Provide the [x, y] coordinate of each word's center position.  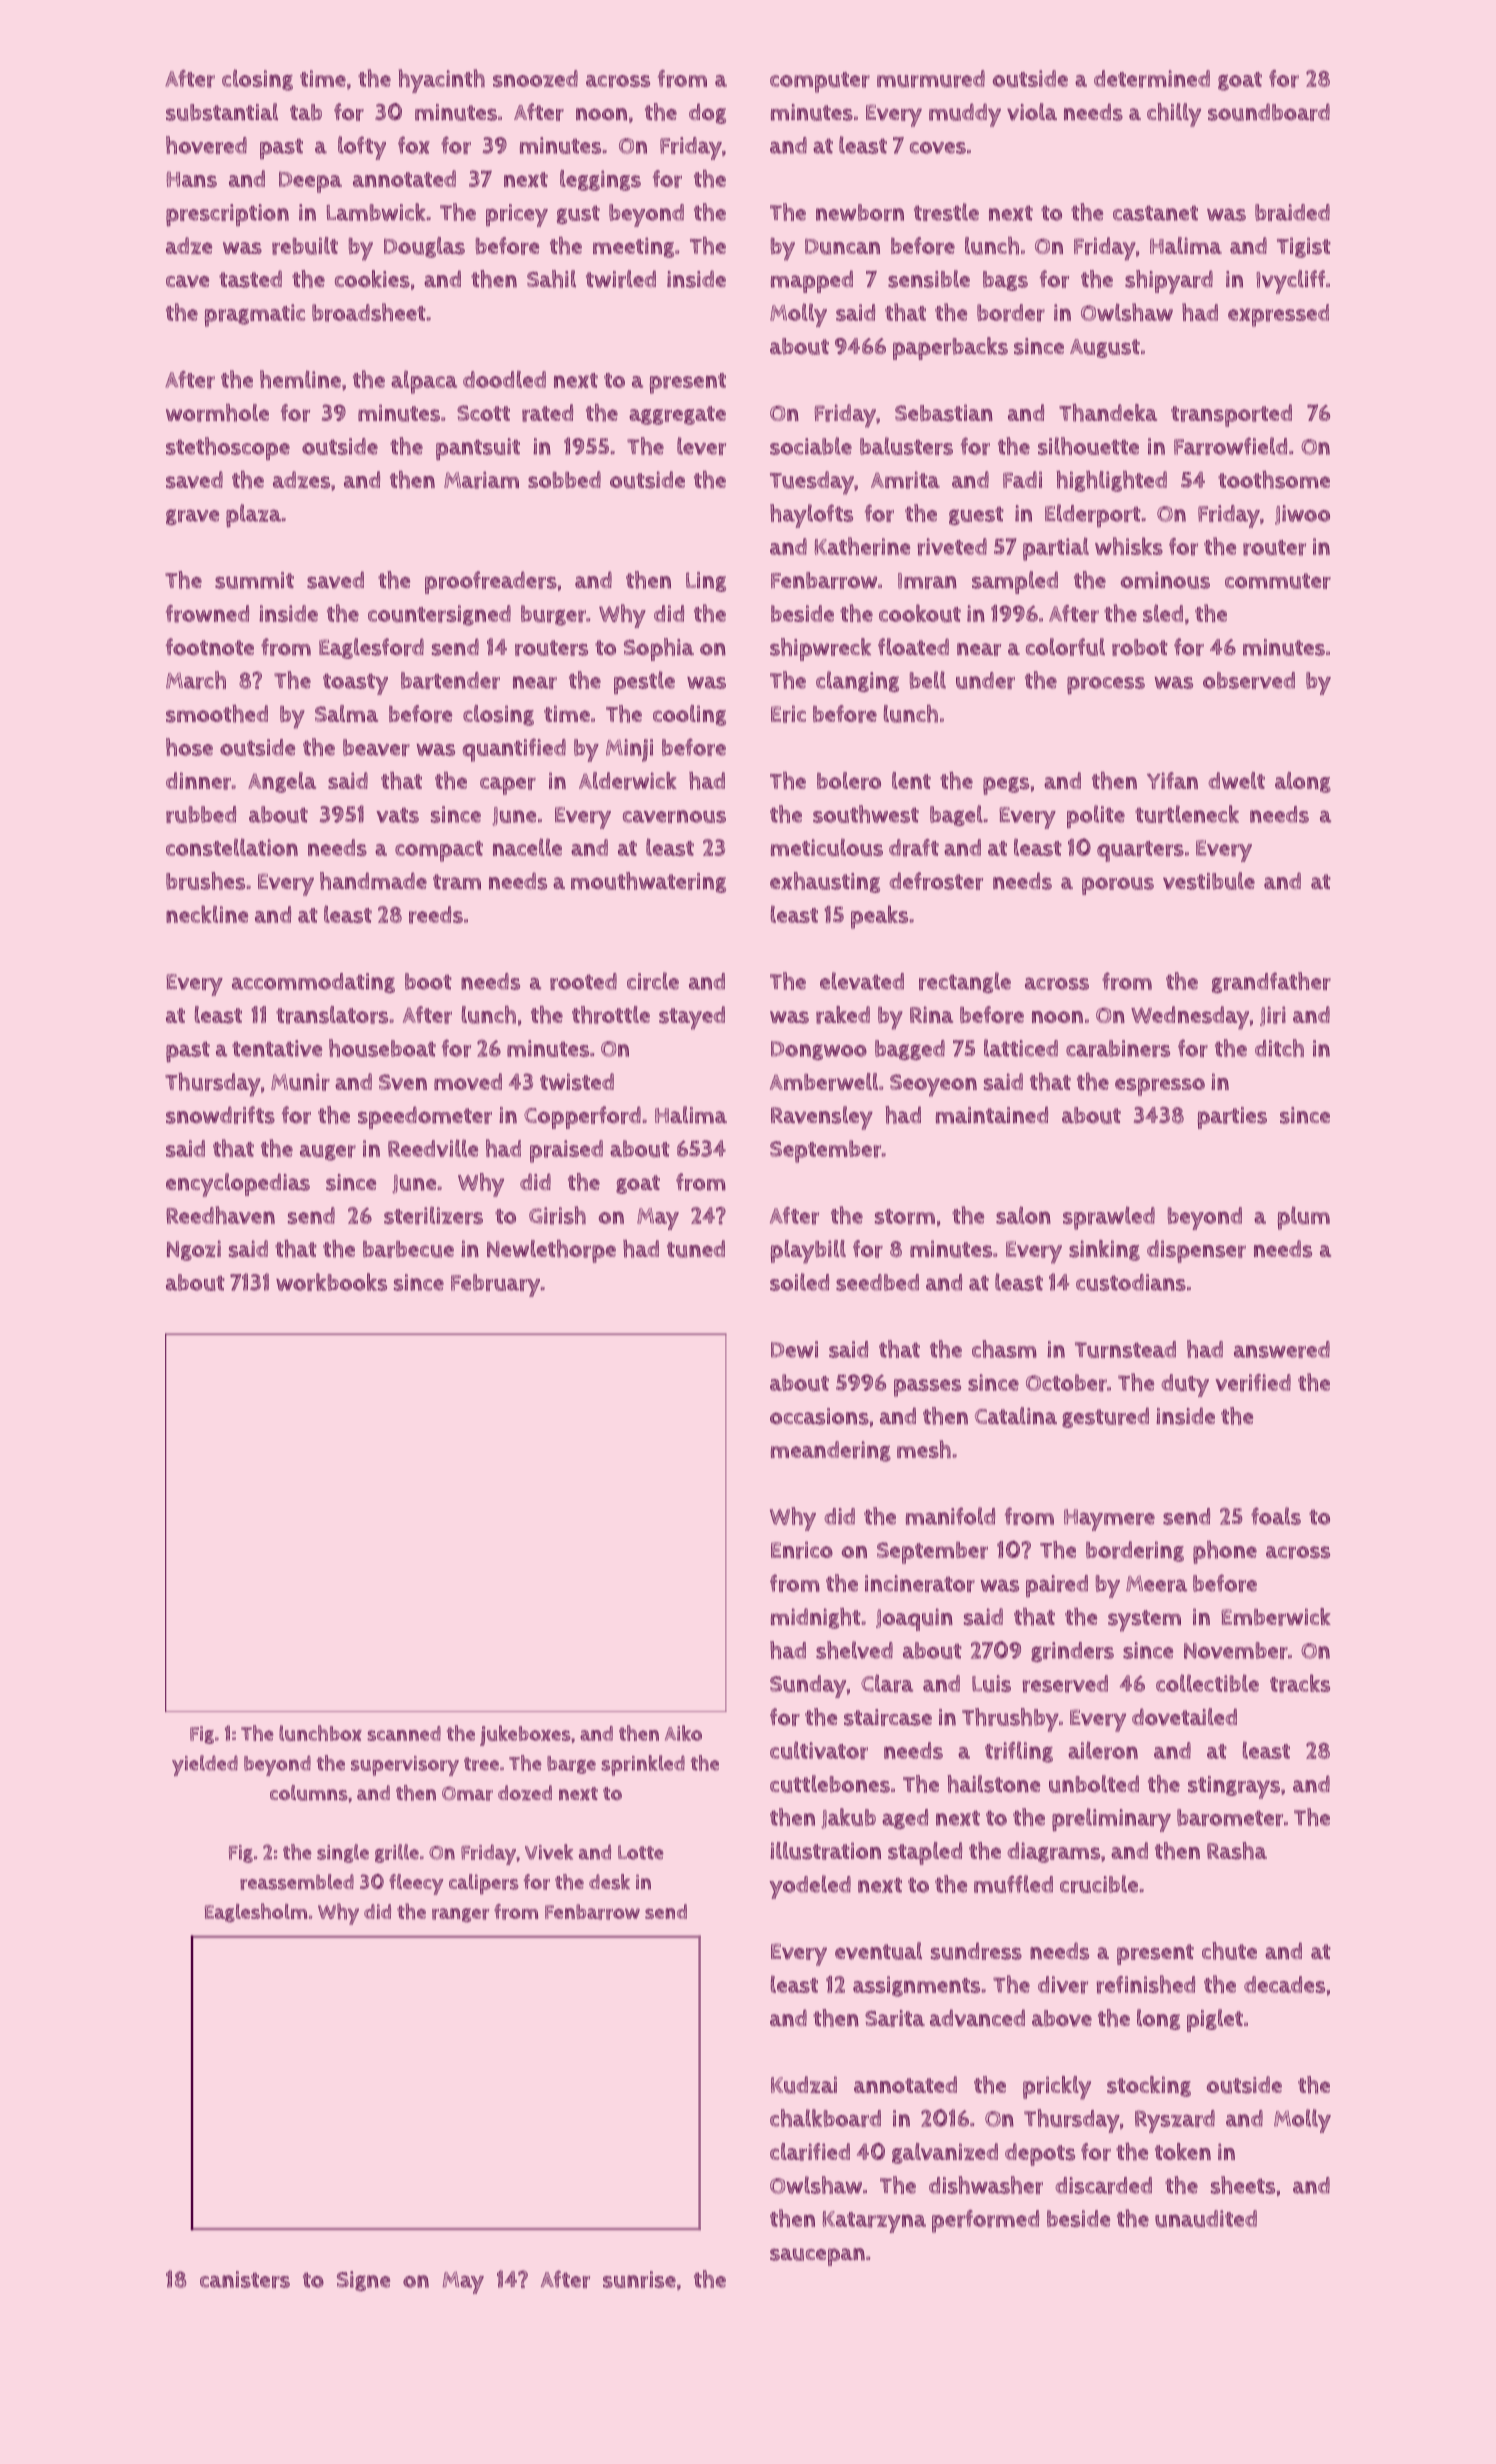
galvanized [945, 2153]
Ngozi [194, 1250]
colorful [1065, 647]
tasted [250, 279]
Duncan [842, 246]
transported [1231, 415]
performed [985, 2221]
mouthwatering [648, 882]
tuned [696, 1249]
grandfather [1271, 982]
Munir [300, 1082]
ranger [460, 1915]
